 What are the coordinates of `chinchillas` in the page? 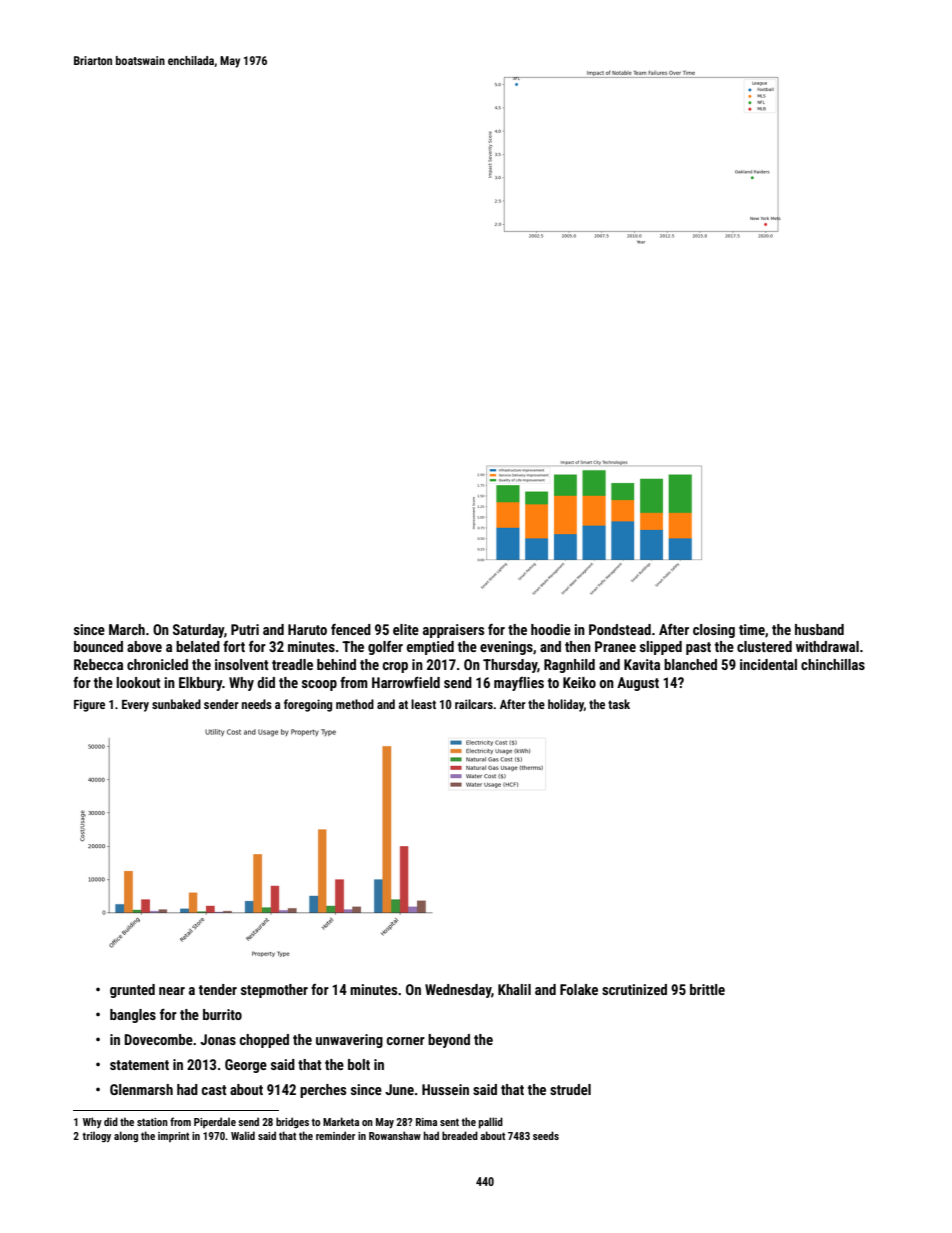 It's located at (833, 664).
